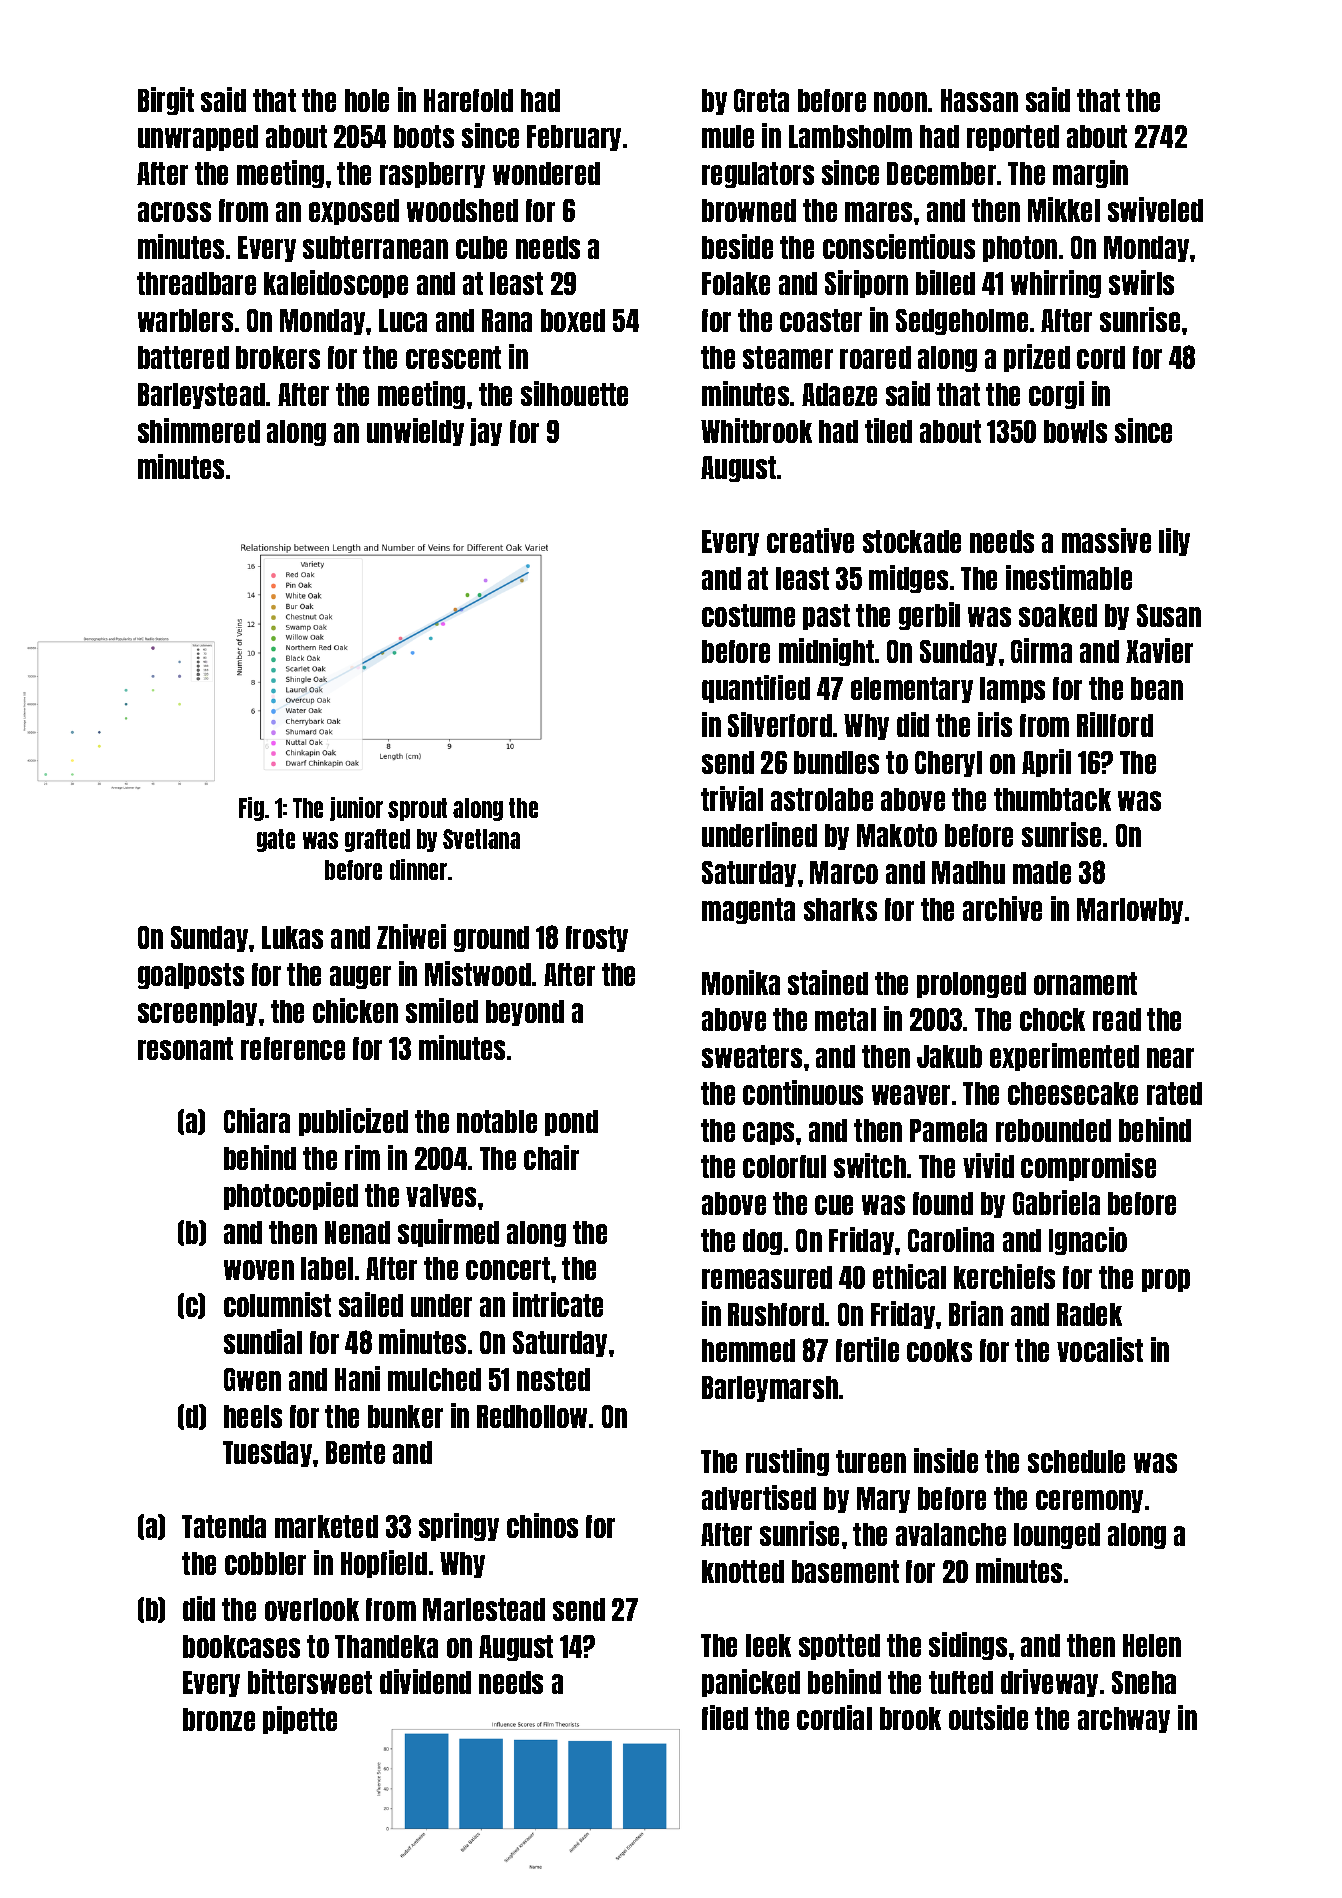 The width and height of the page is (1342, 1898). What do you see at coordinates (481, 839) in the page?
I see `Svetlana` at bounding box center [481, 839].
